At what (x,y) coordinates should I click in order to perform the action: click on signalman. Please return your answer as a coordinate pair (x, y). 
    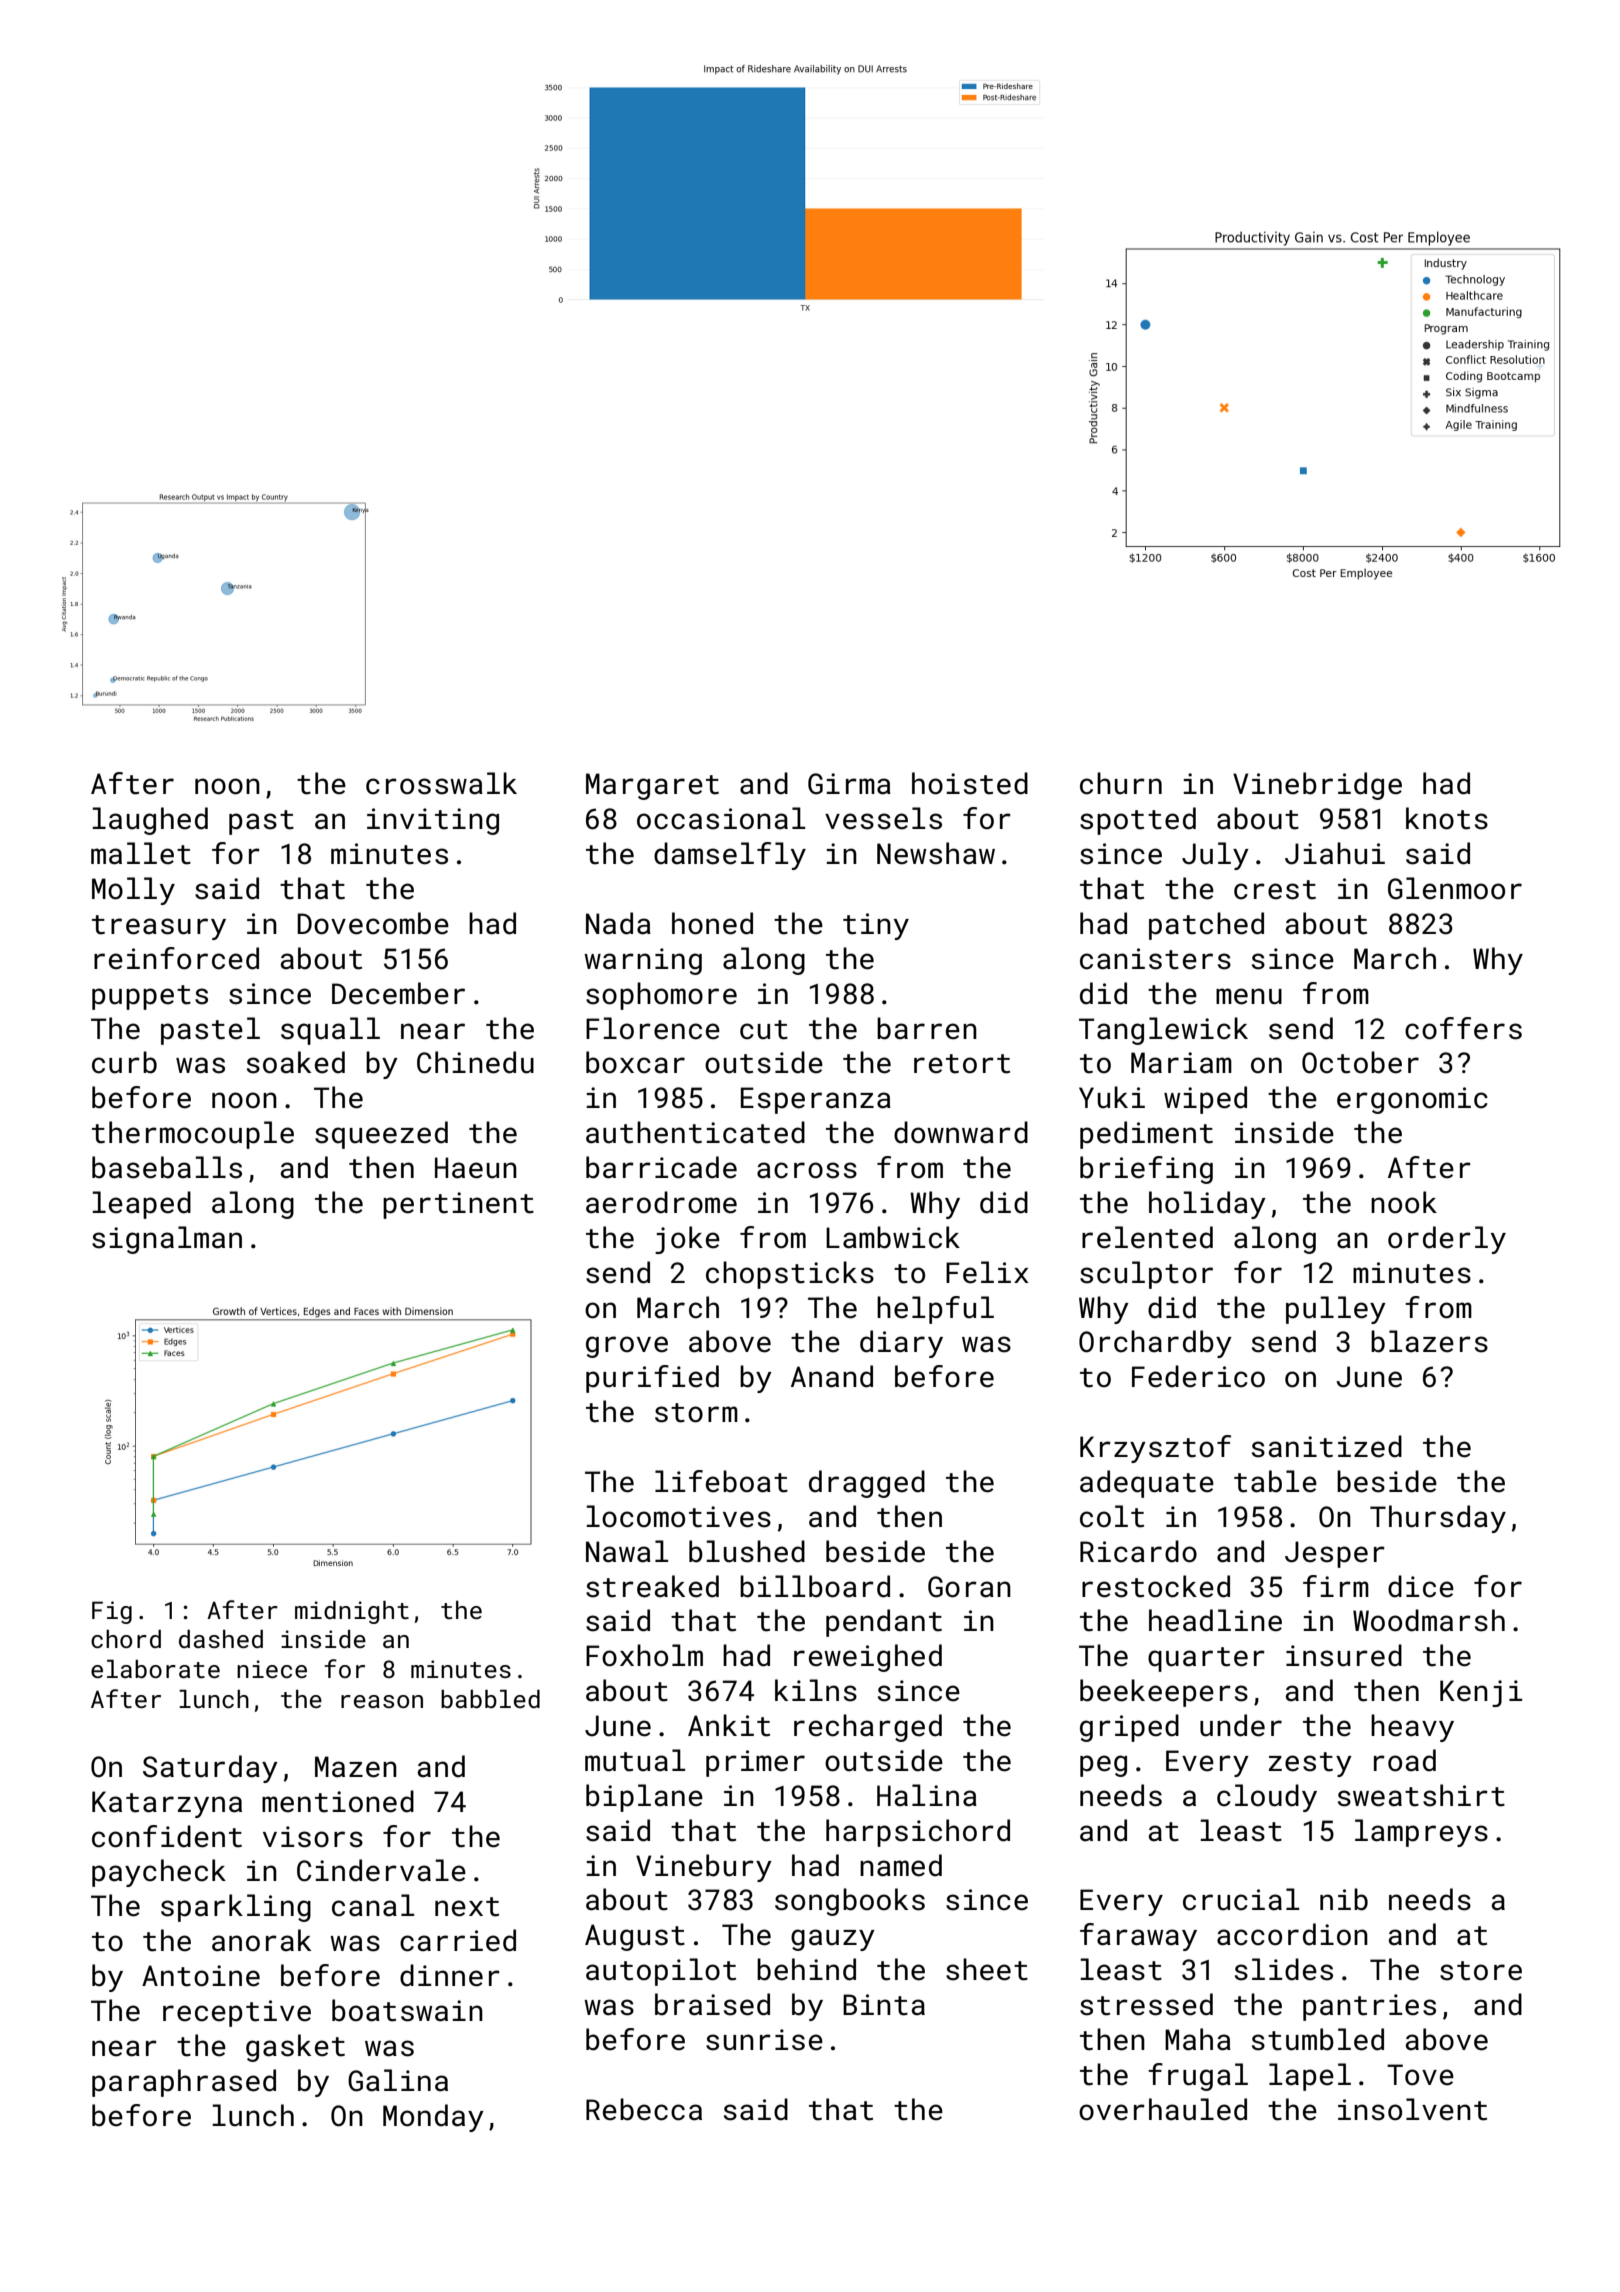
    Looking at the image, I should click on (167, 1240).
